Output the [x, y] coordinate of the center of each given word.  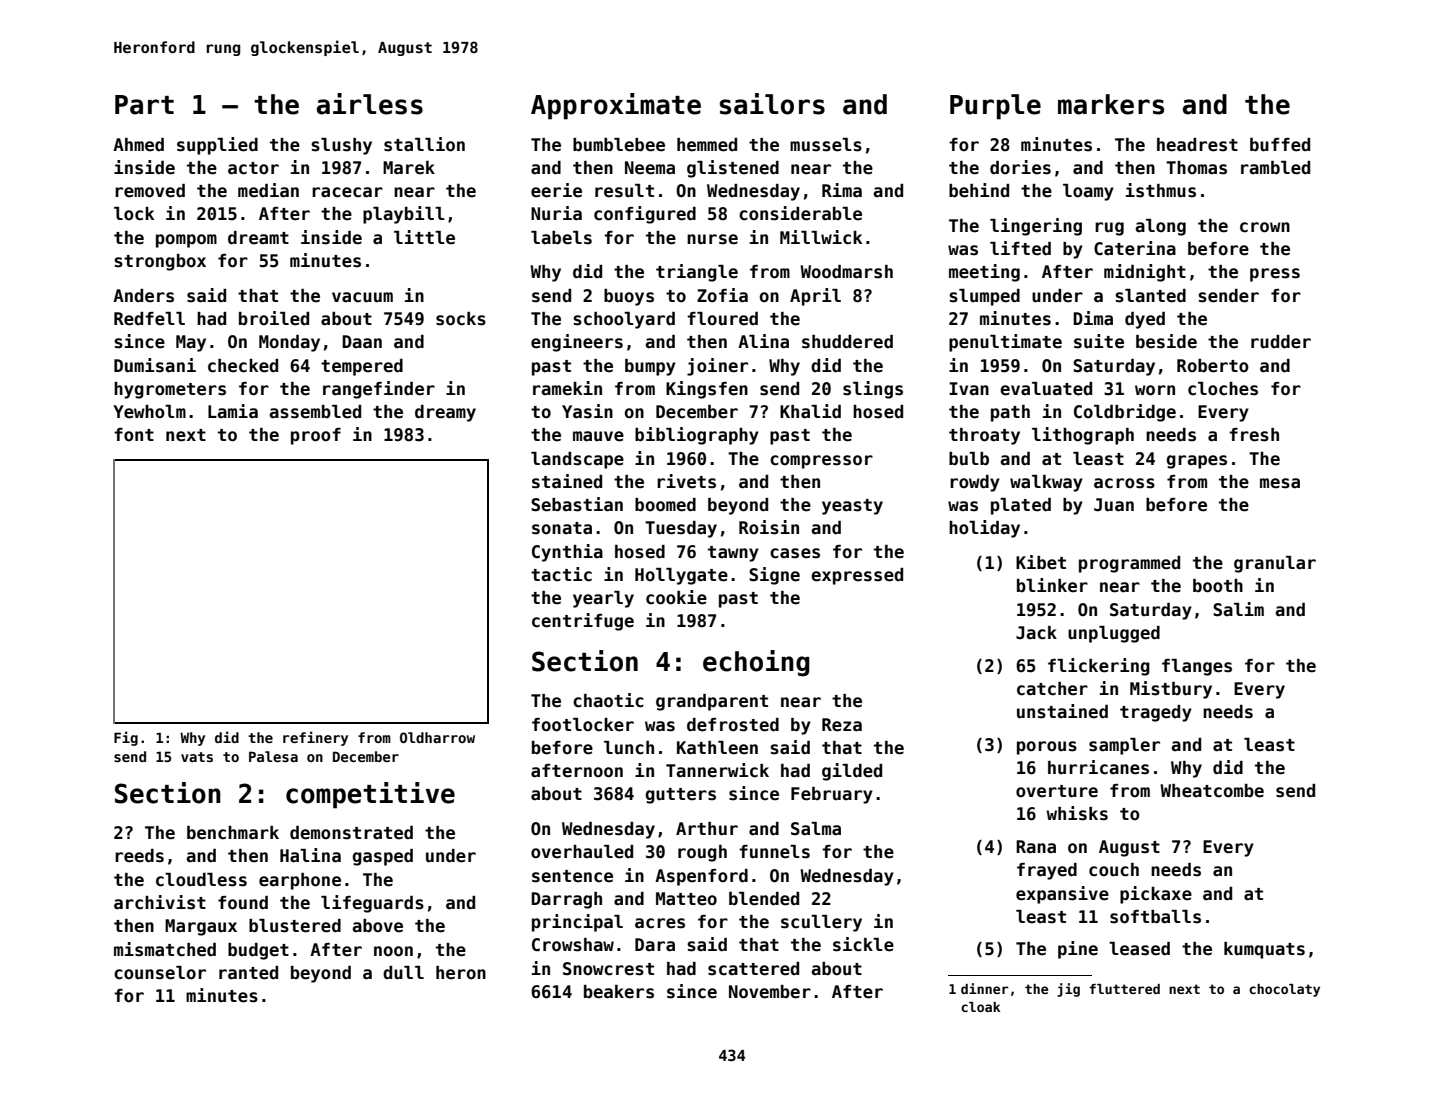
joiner [717, 367]
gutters [680, 796]
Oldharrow [437, 737]
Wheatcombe [1212, 791]
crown [1265, 227]
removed [150, 191]
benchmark [233, 833]
